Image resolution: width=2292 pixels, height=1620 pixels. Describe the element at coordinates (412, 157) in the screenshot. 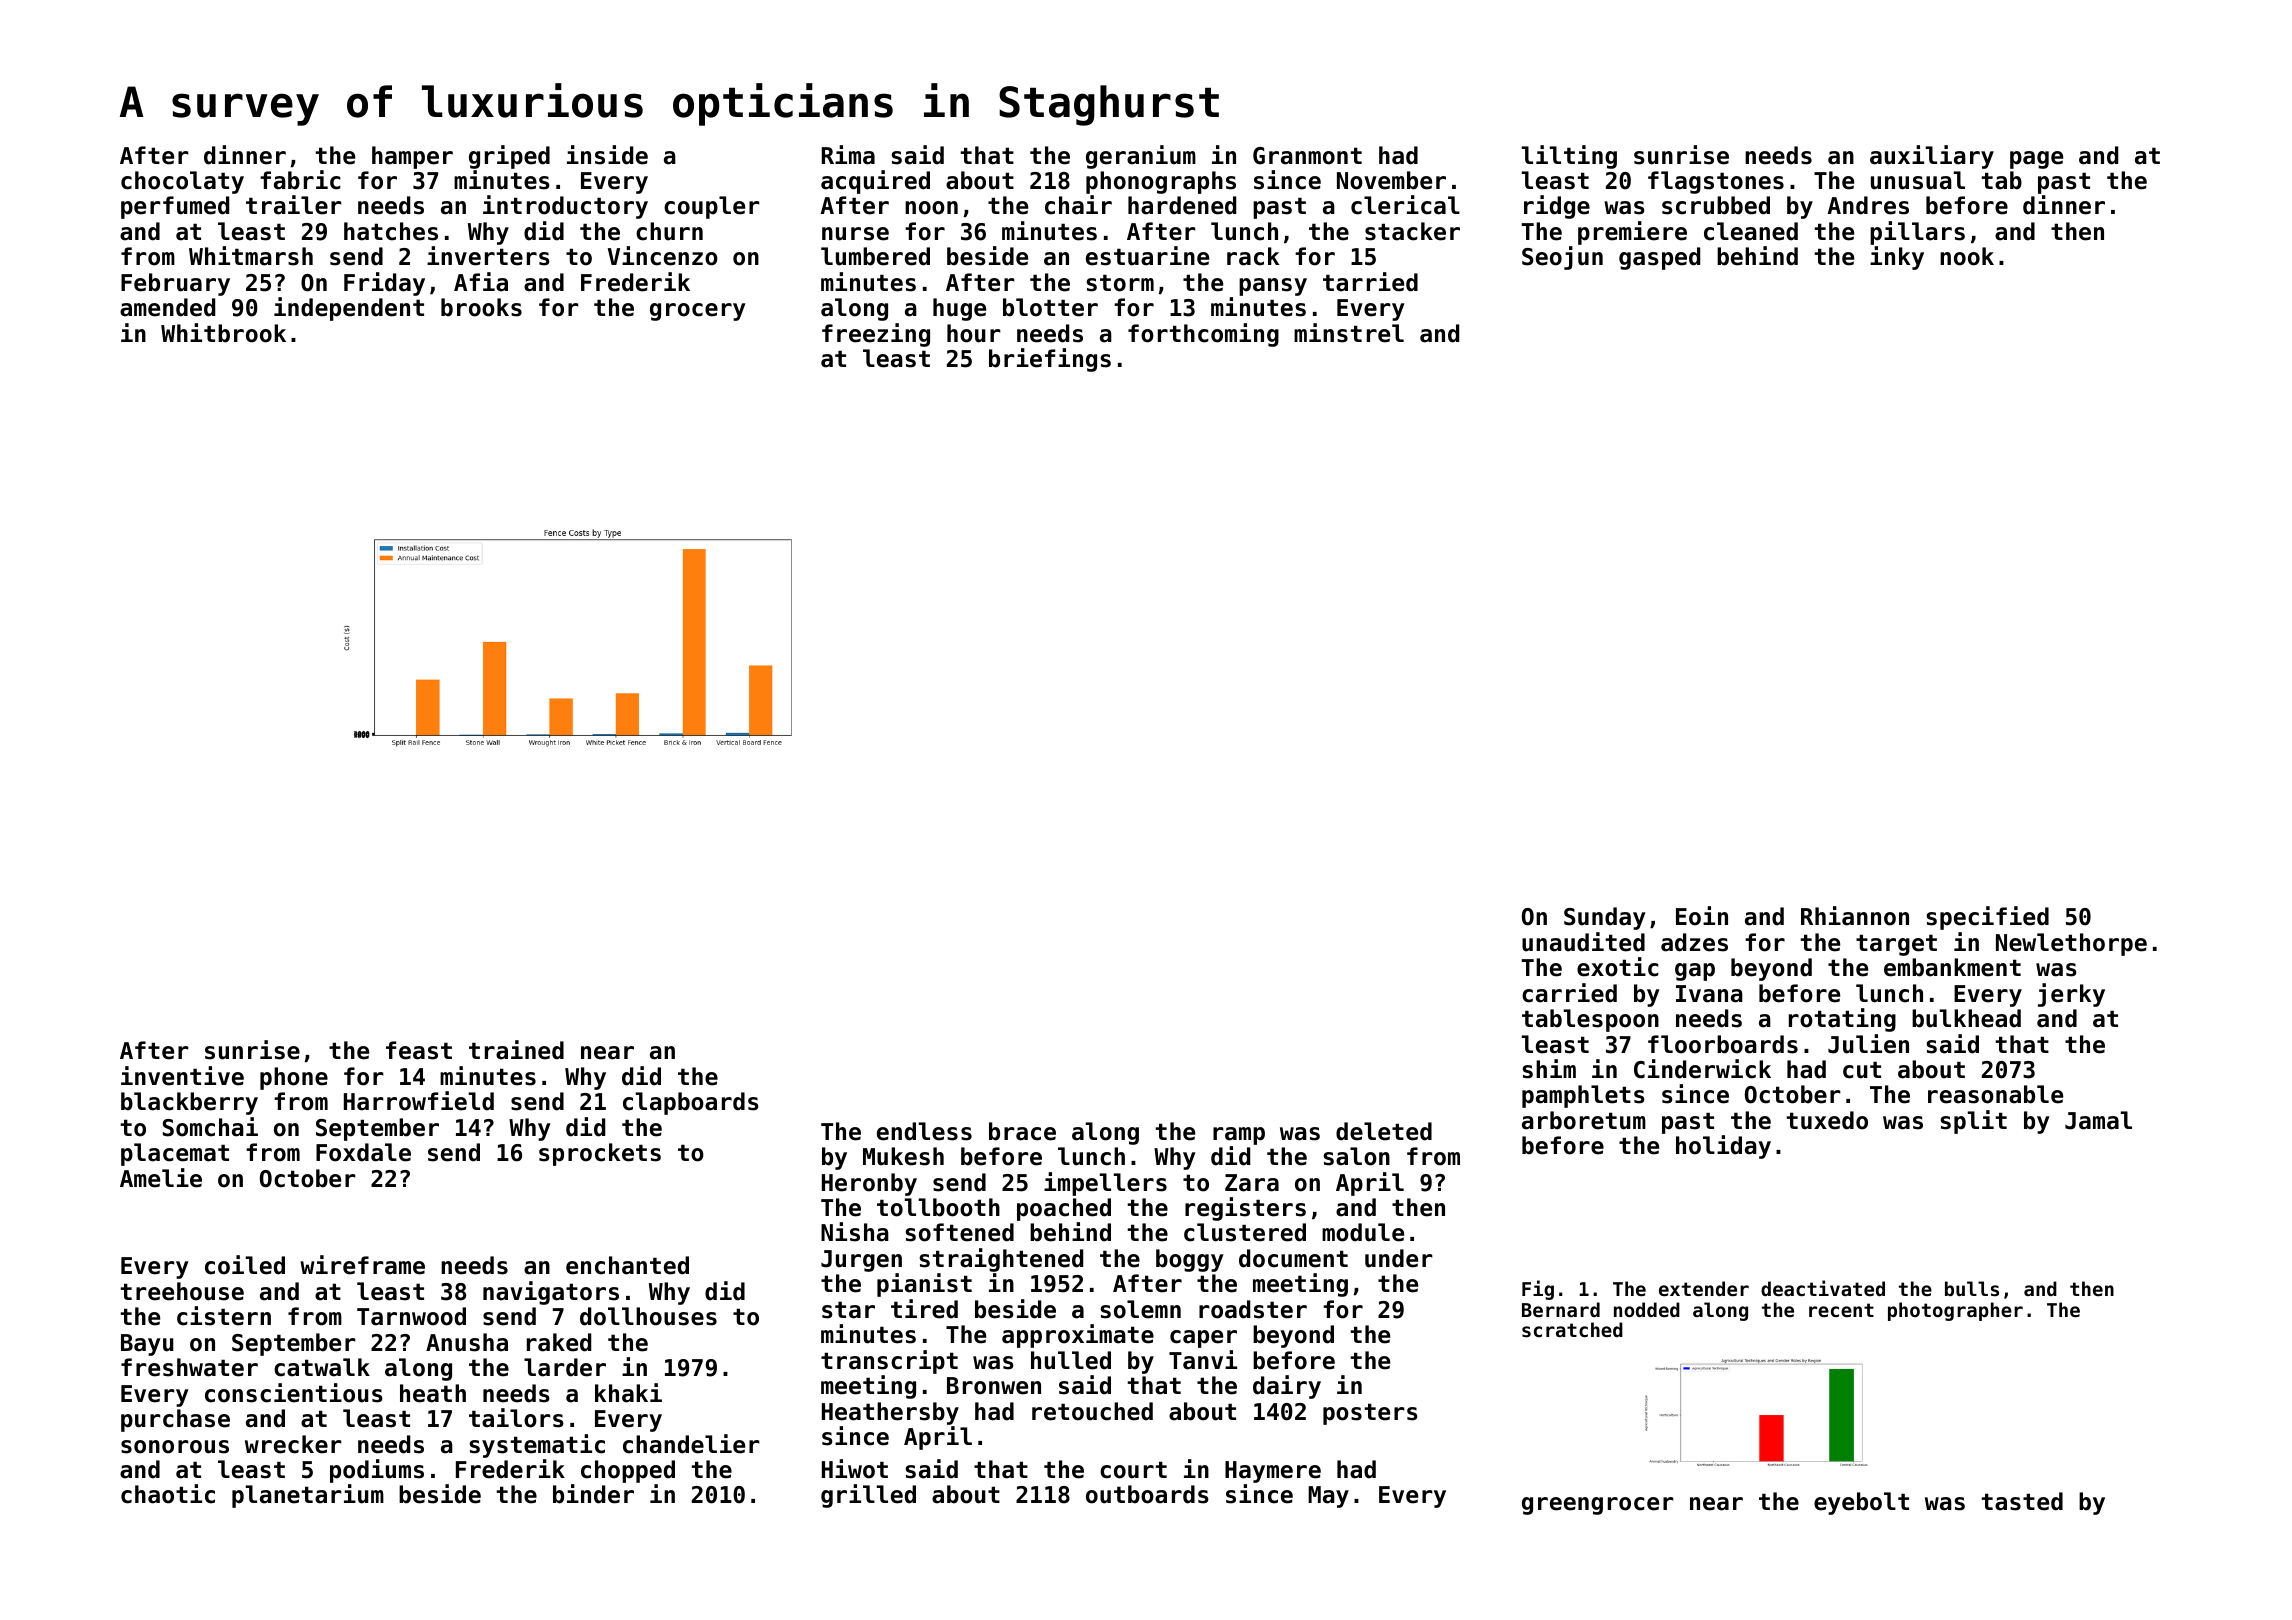

I see `hamper` at that location.
